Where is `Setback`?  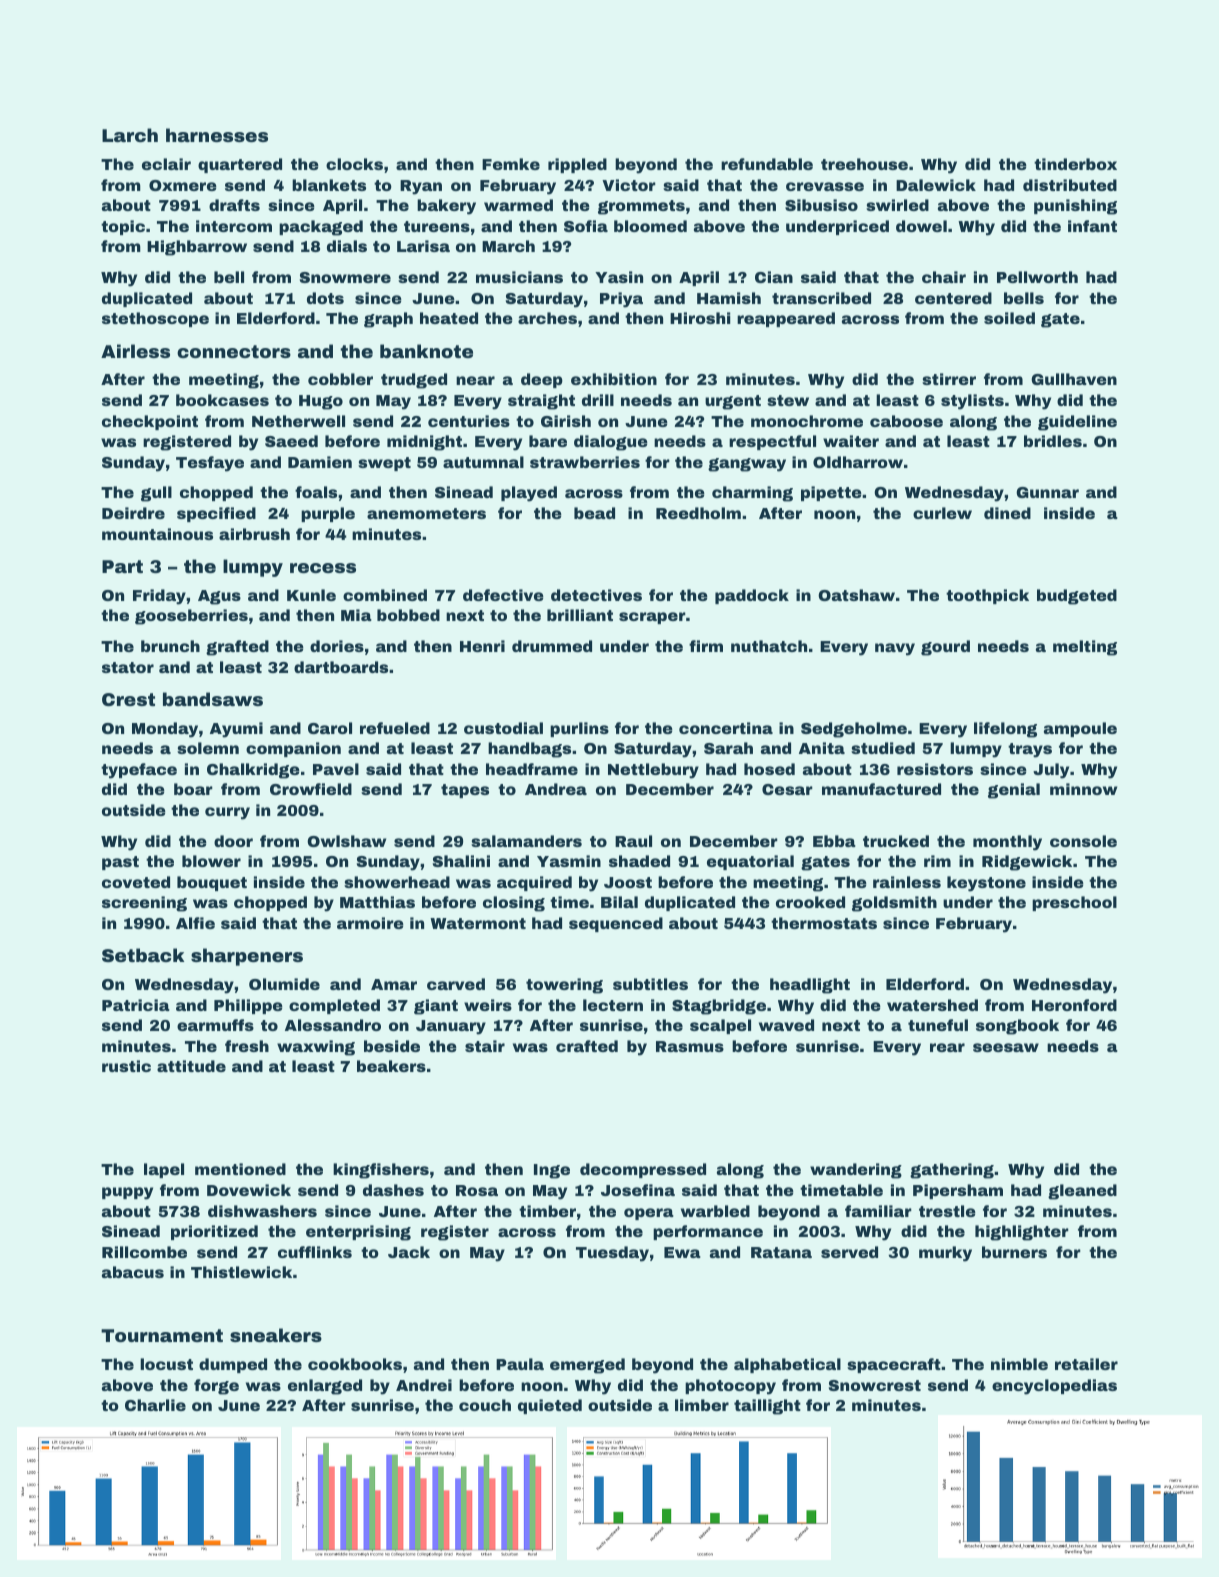
Setback is located at coordinates (143, 955).
